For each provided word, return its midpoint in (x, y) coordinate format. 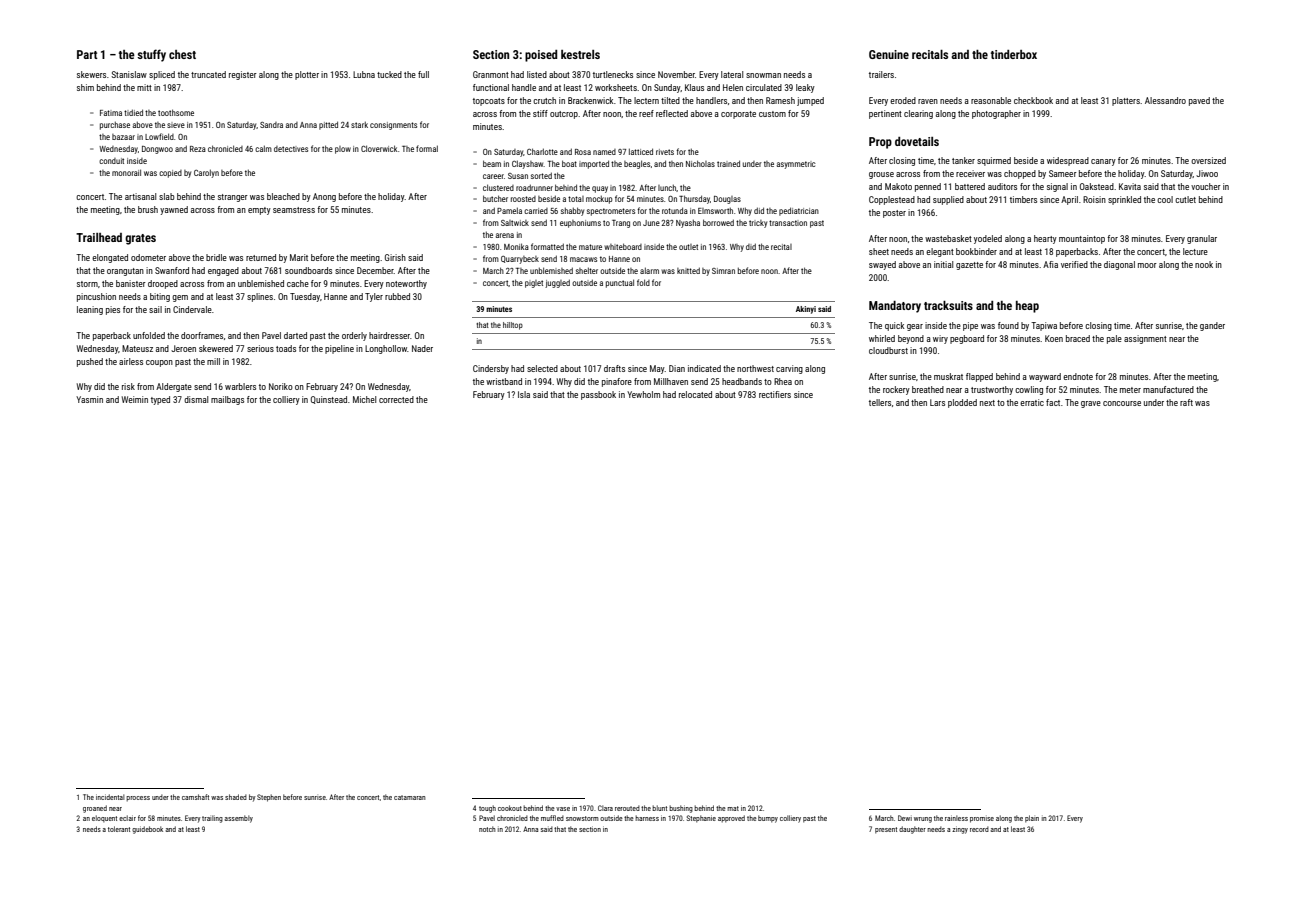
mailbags (227, 400)
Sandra (271, 125)
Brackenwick (591, 100)
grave (1091, 404)
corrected (396, 399)
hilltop (513, 326)
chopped (1020, 174)
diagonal (1119, 265)
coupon (159, 363)
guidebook (147, 830)
